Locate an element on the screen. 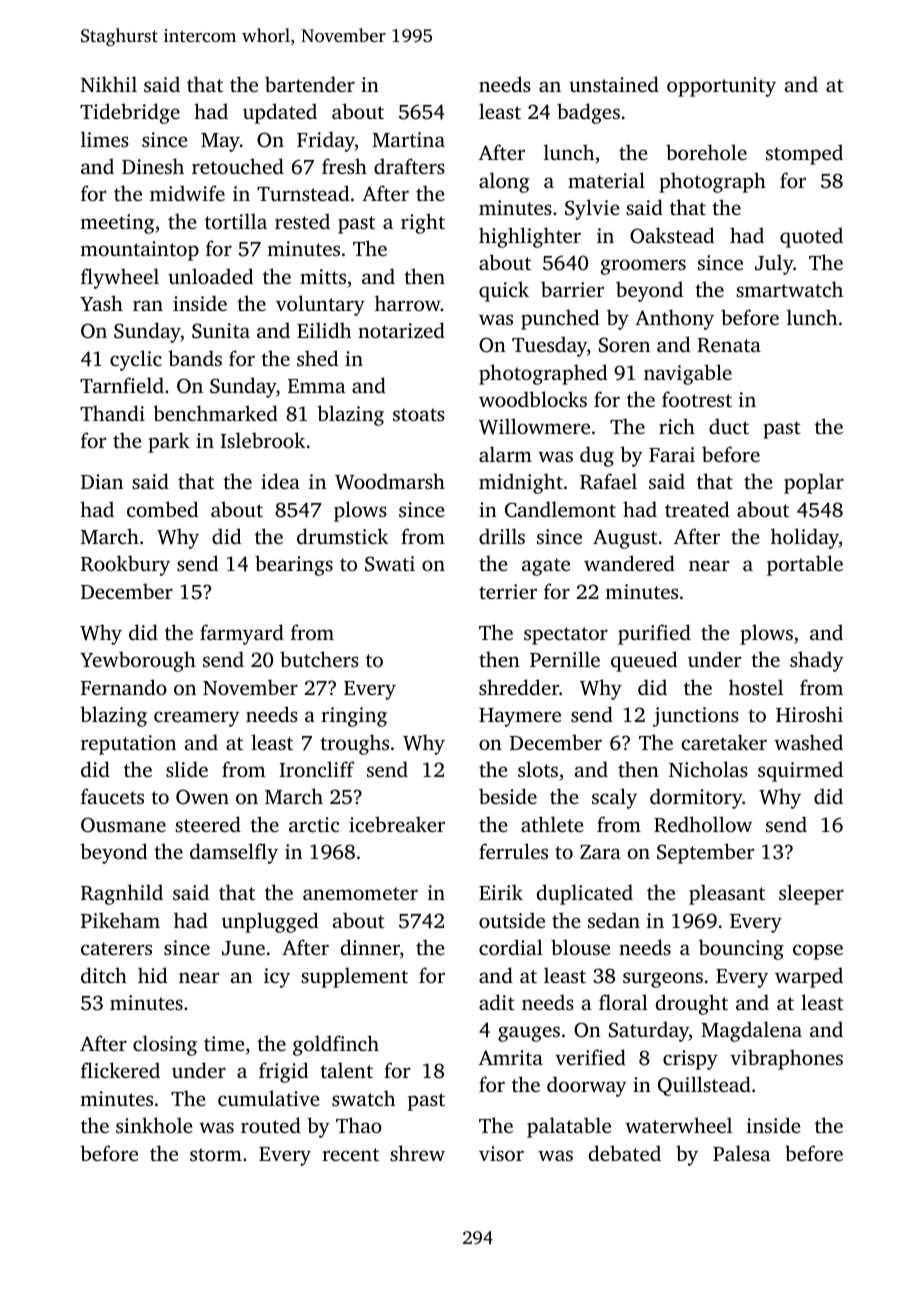 The image size is (924, 1311). updated is located at coordinates (280, 113).
